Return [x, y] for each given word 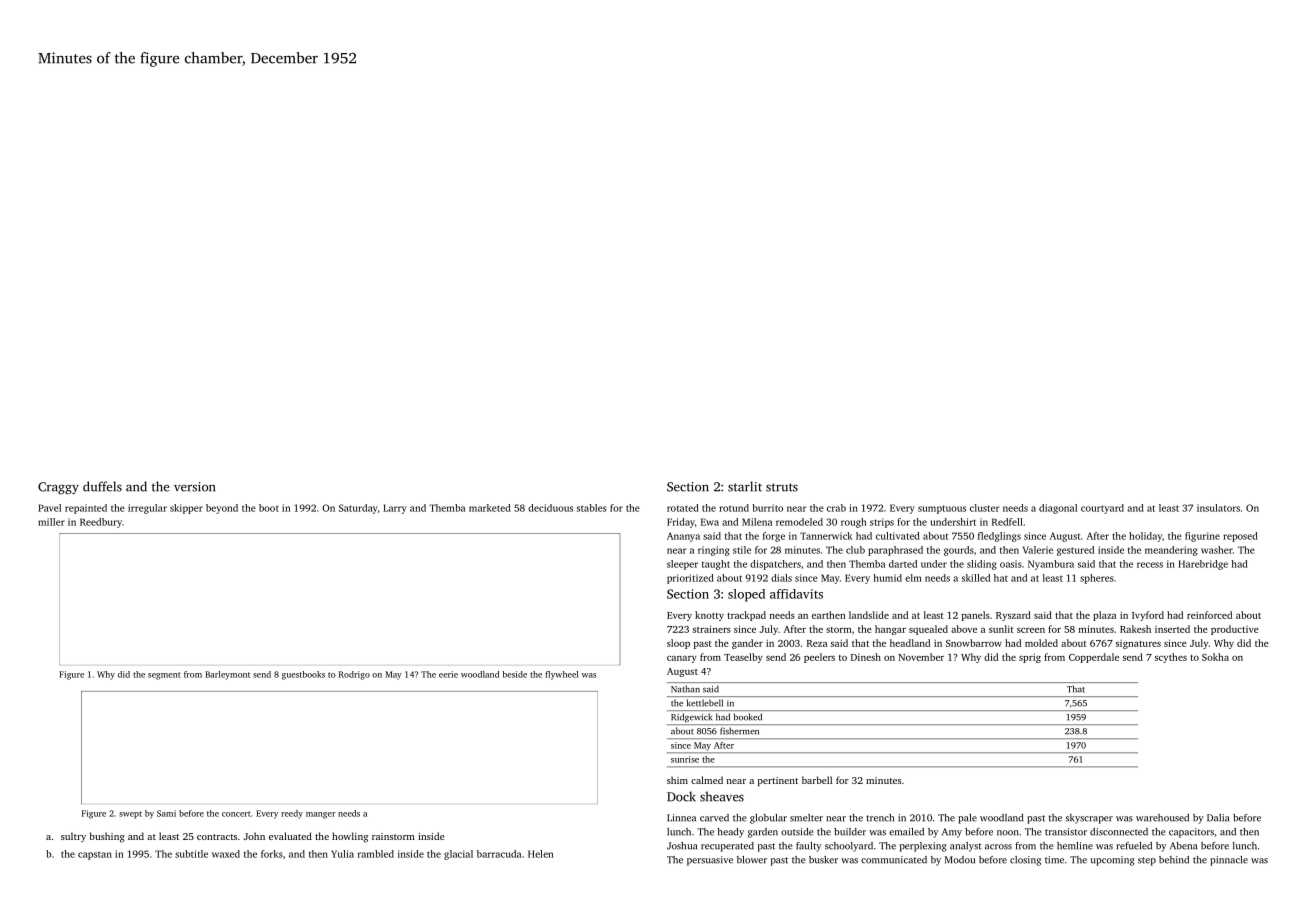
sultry [73, 837]
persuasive [710, 861]
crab [836, 508]
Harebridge [1203, 565]
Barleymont [227, 675]
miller [51, 522]
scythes [1171, 658]
